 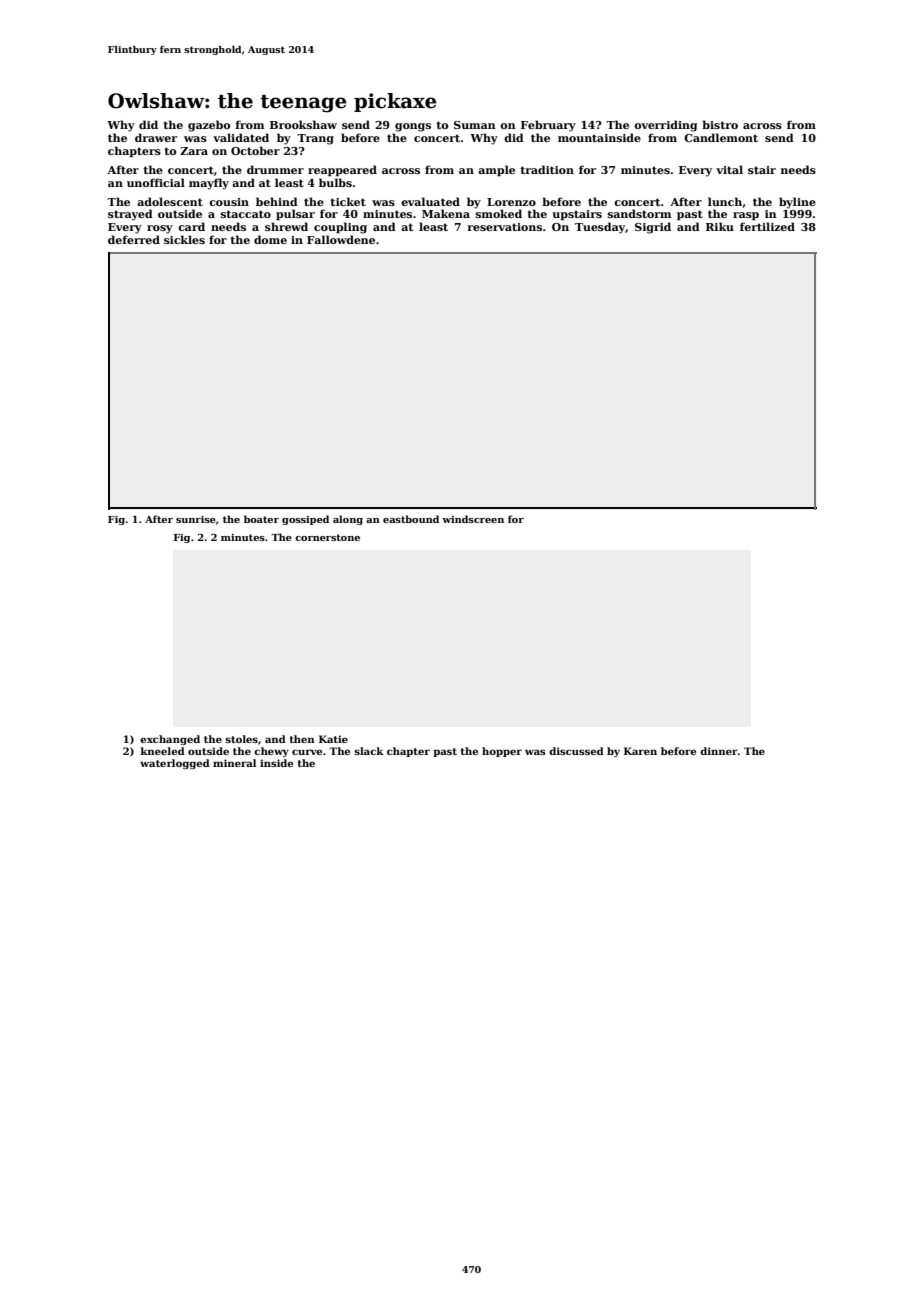 I want to click on Fallowdene, so click(x=341, y=239).
